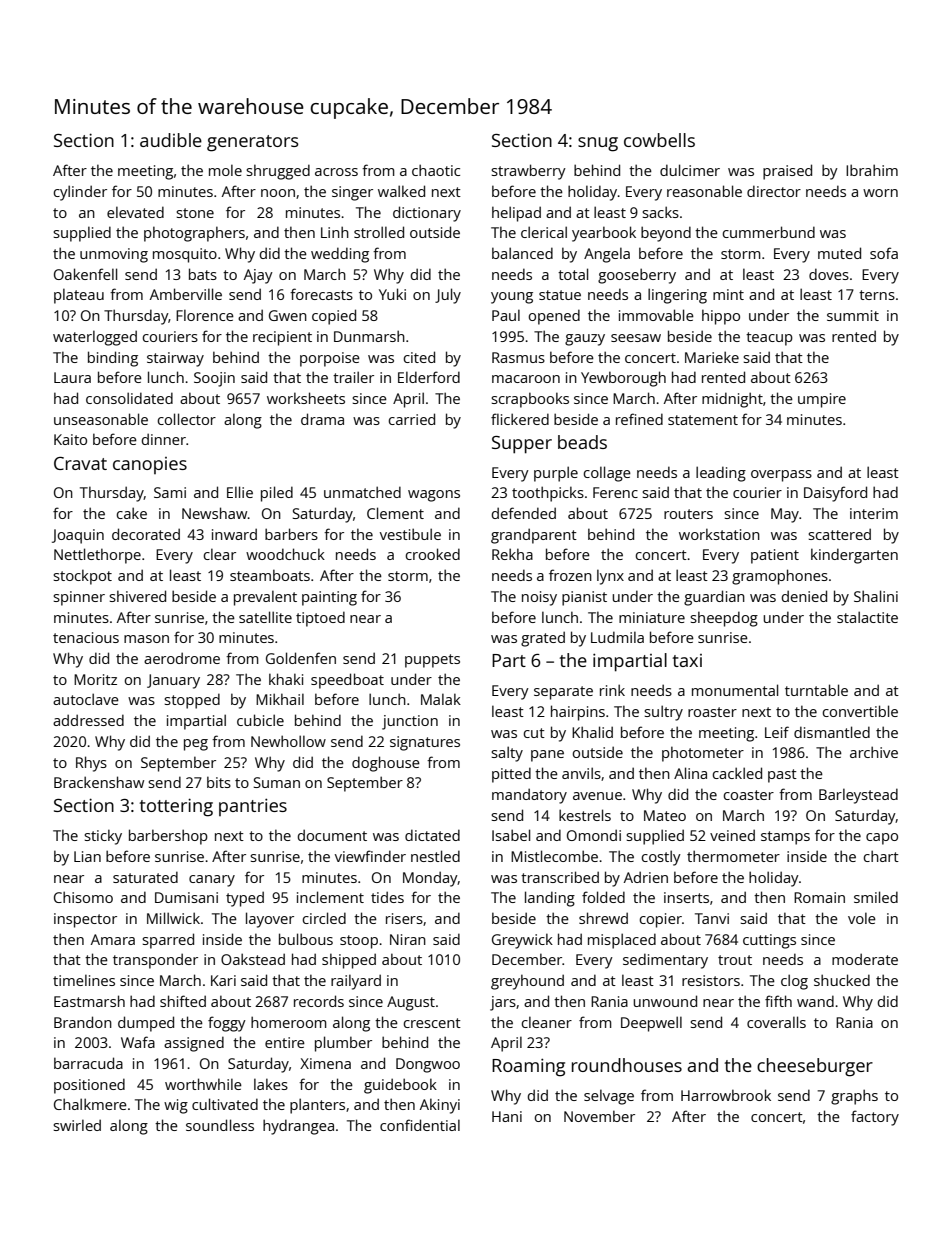  I want to click on yearbook, so click(604, 234).
